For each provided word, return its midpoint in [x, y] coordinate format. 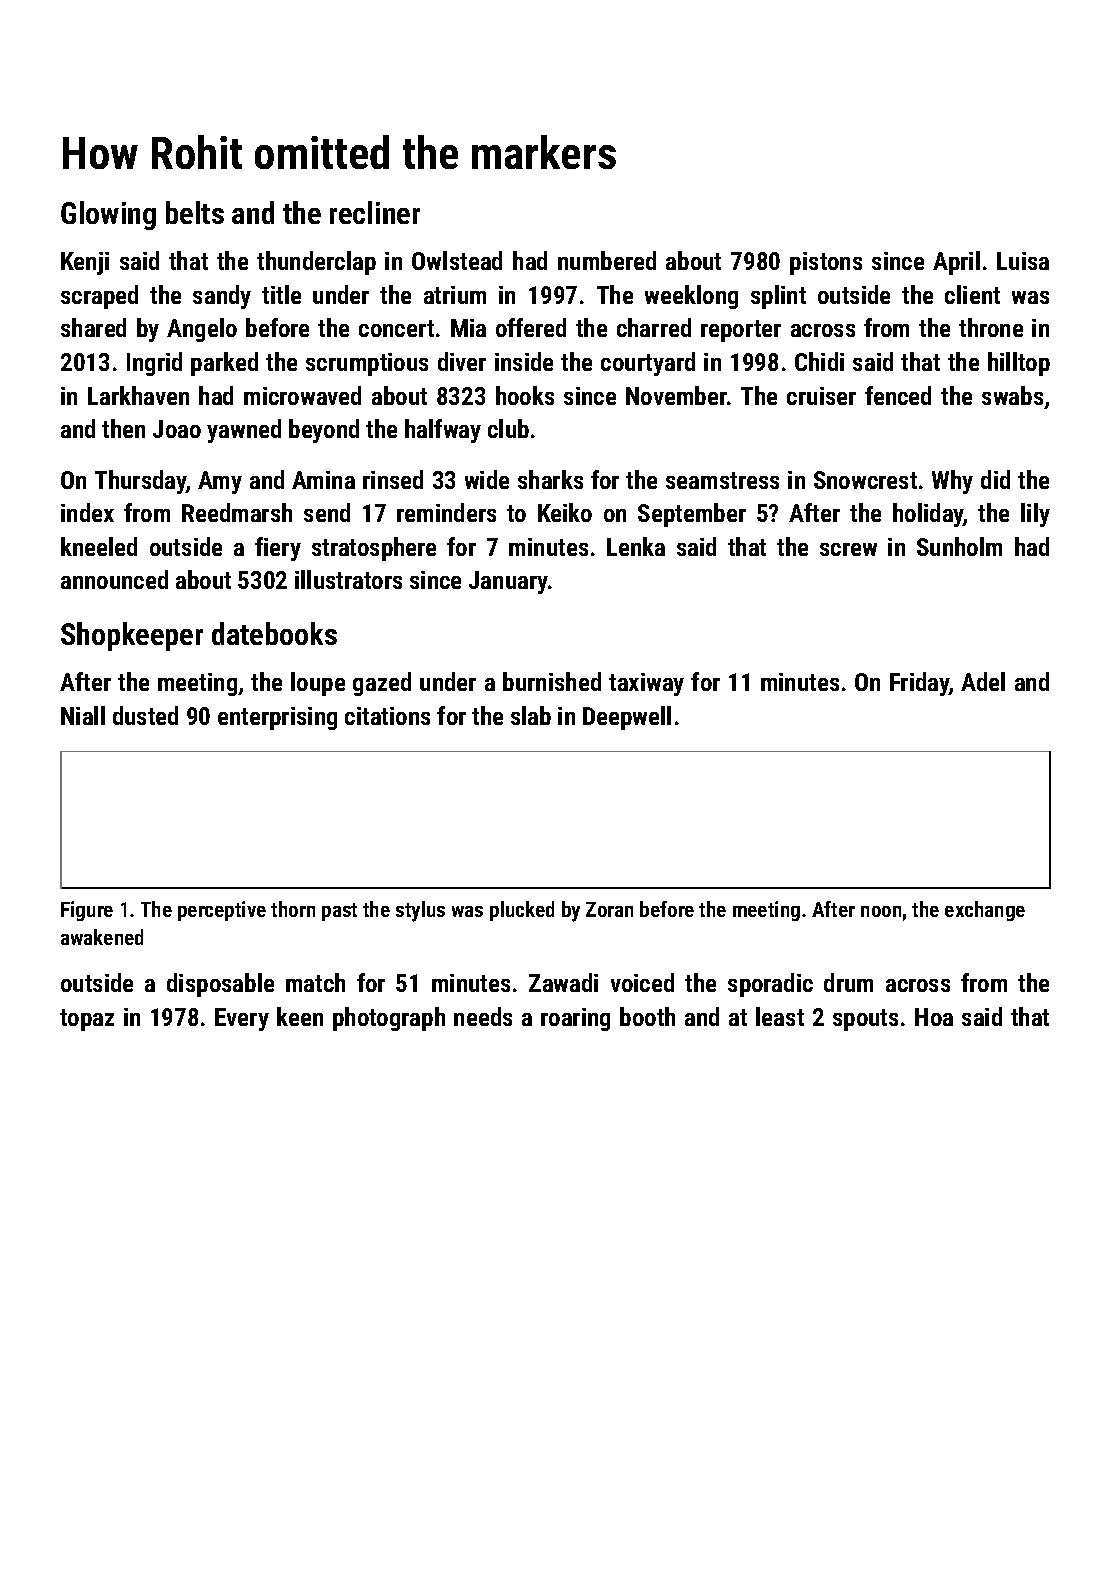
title [281, 294]
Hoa [934, 1017]
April [956, 263]
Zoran [609, 909]
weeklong [691, 297]
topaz [87, 1020]
